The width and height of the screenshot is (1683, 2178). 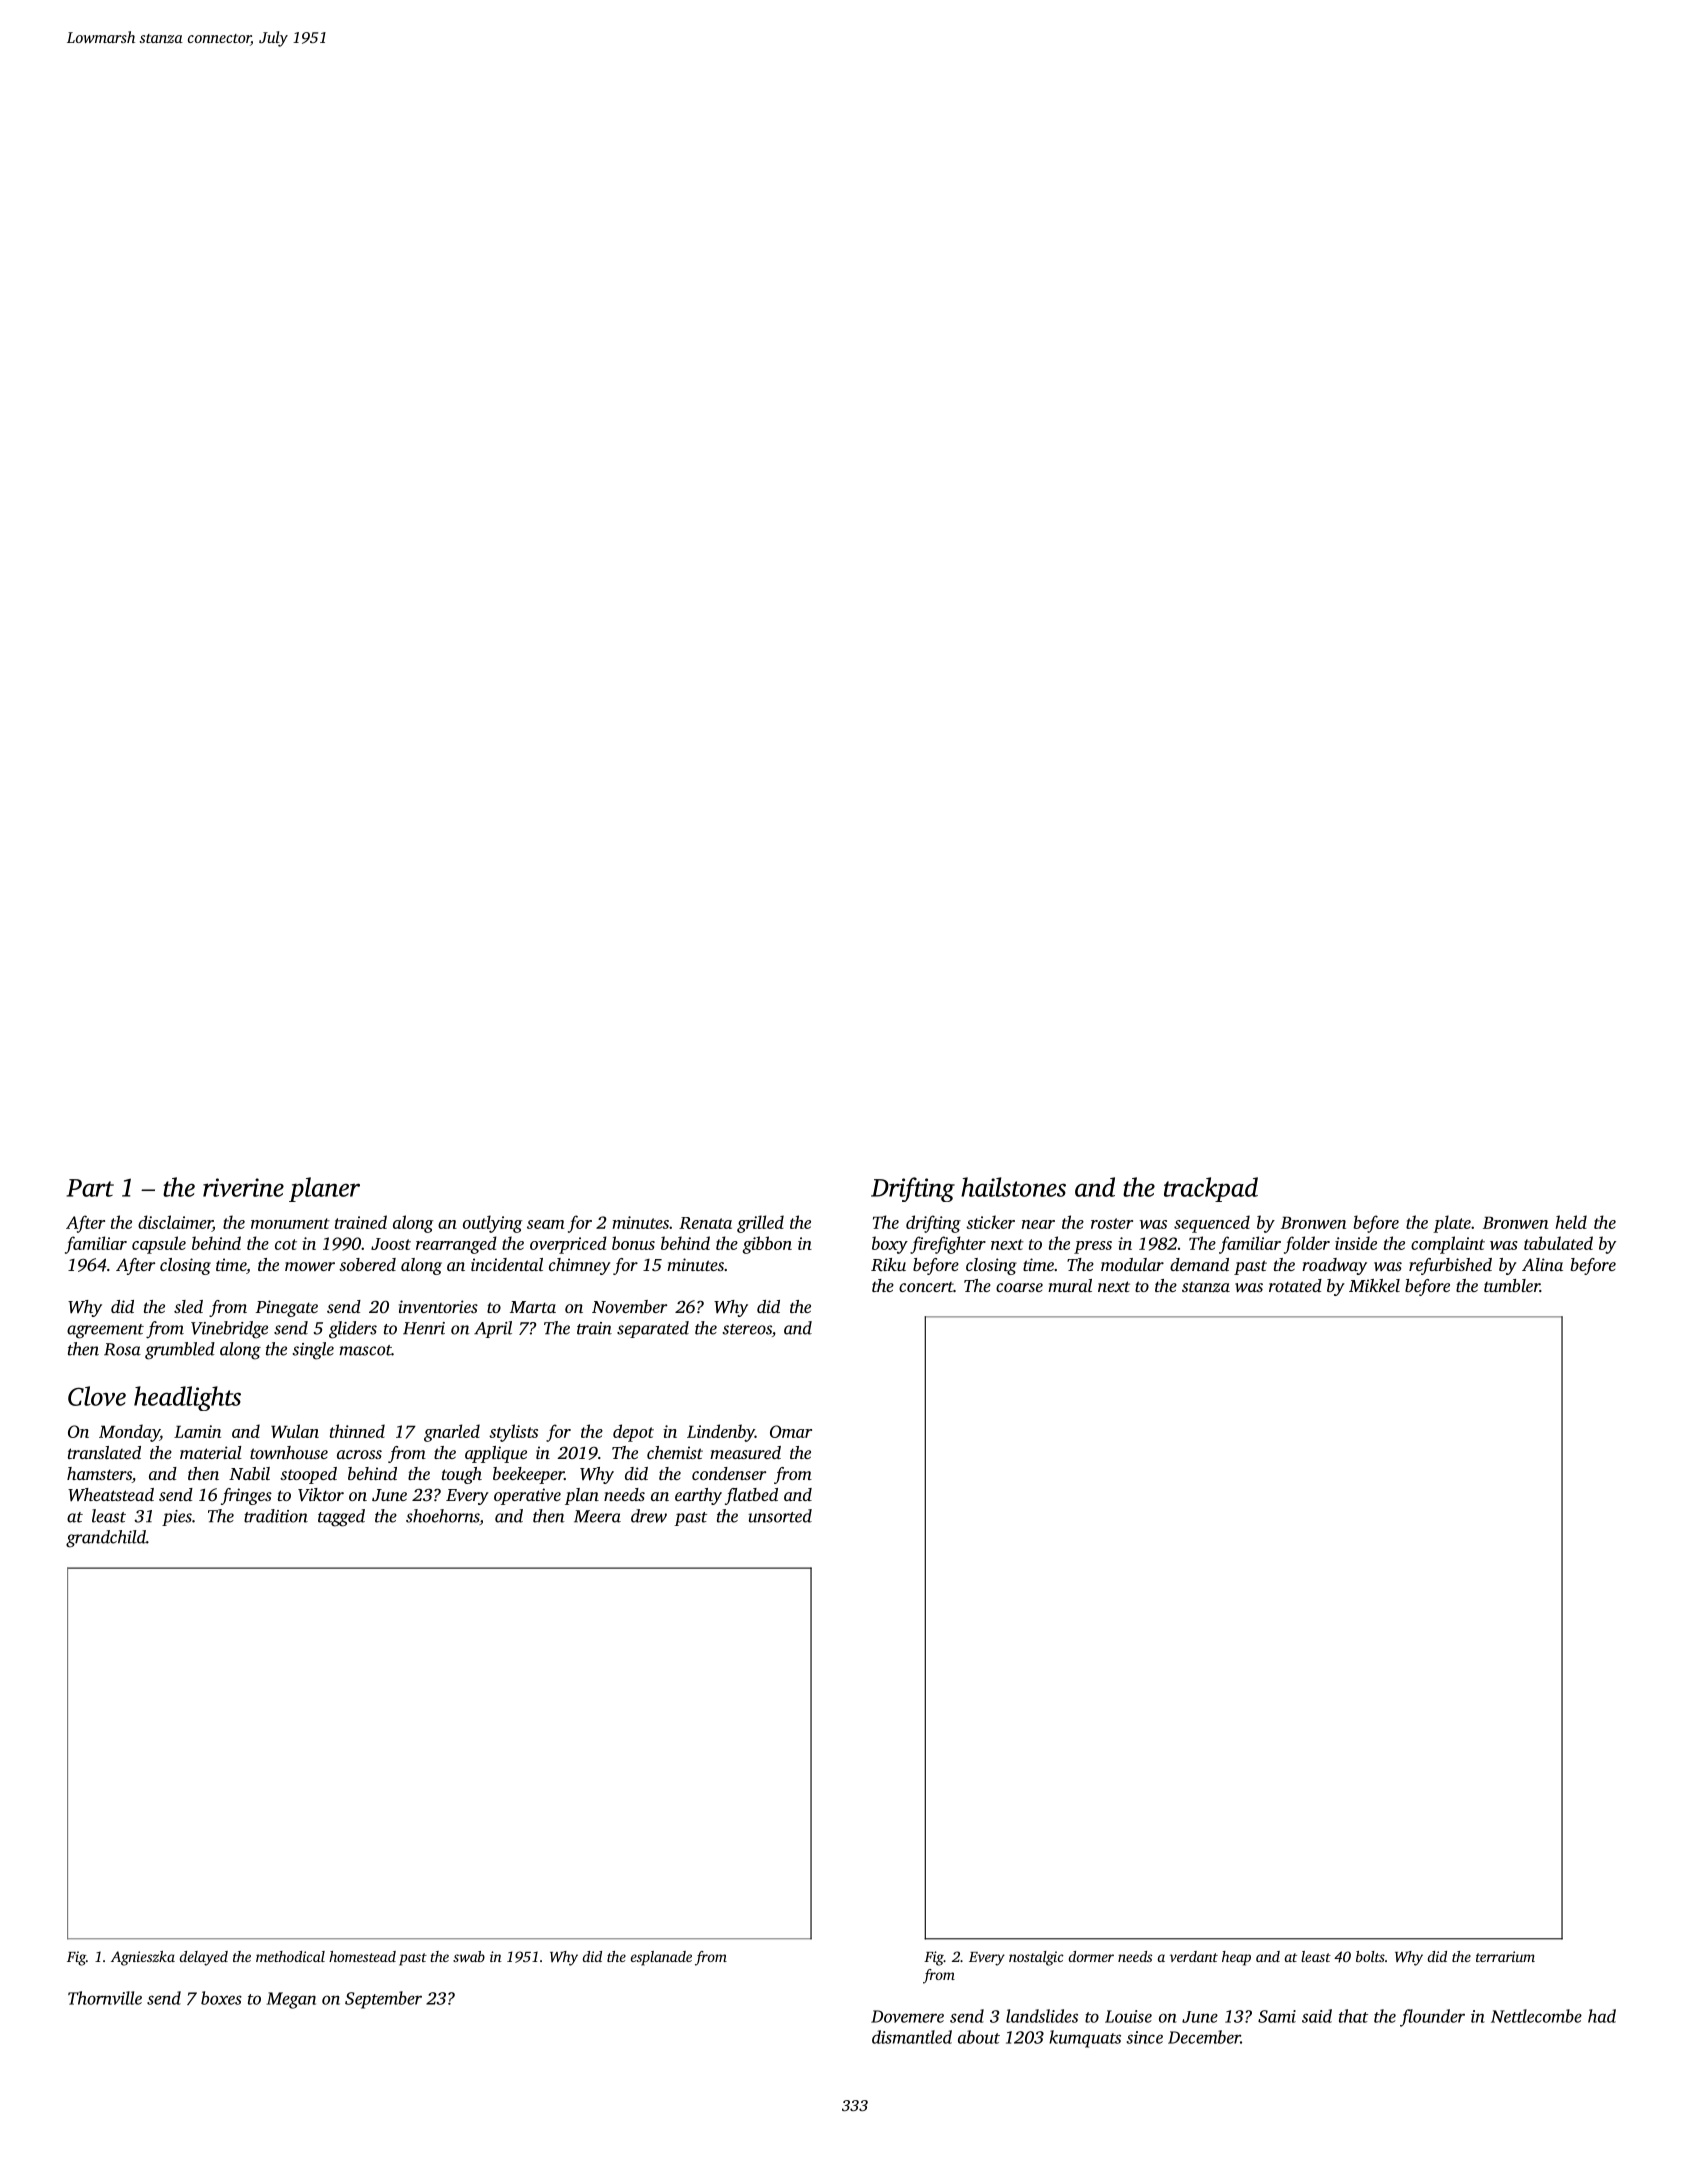 What do you see at coordinates (243, 1187) in the screenshot?
I see `riverine` at bounding box center [243, 1187].
